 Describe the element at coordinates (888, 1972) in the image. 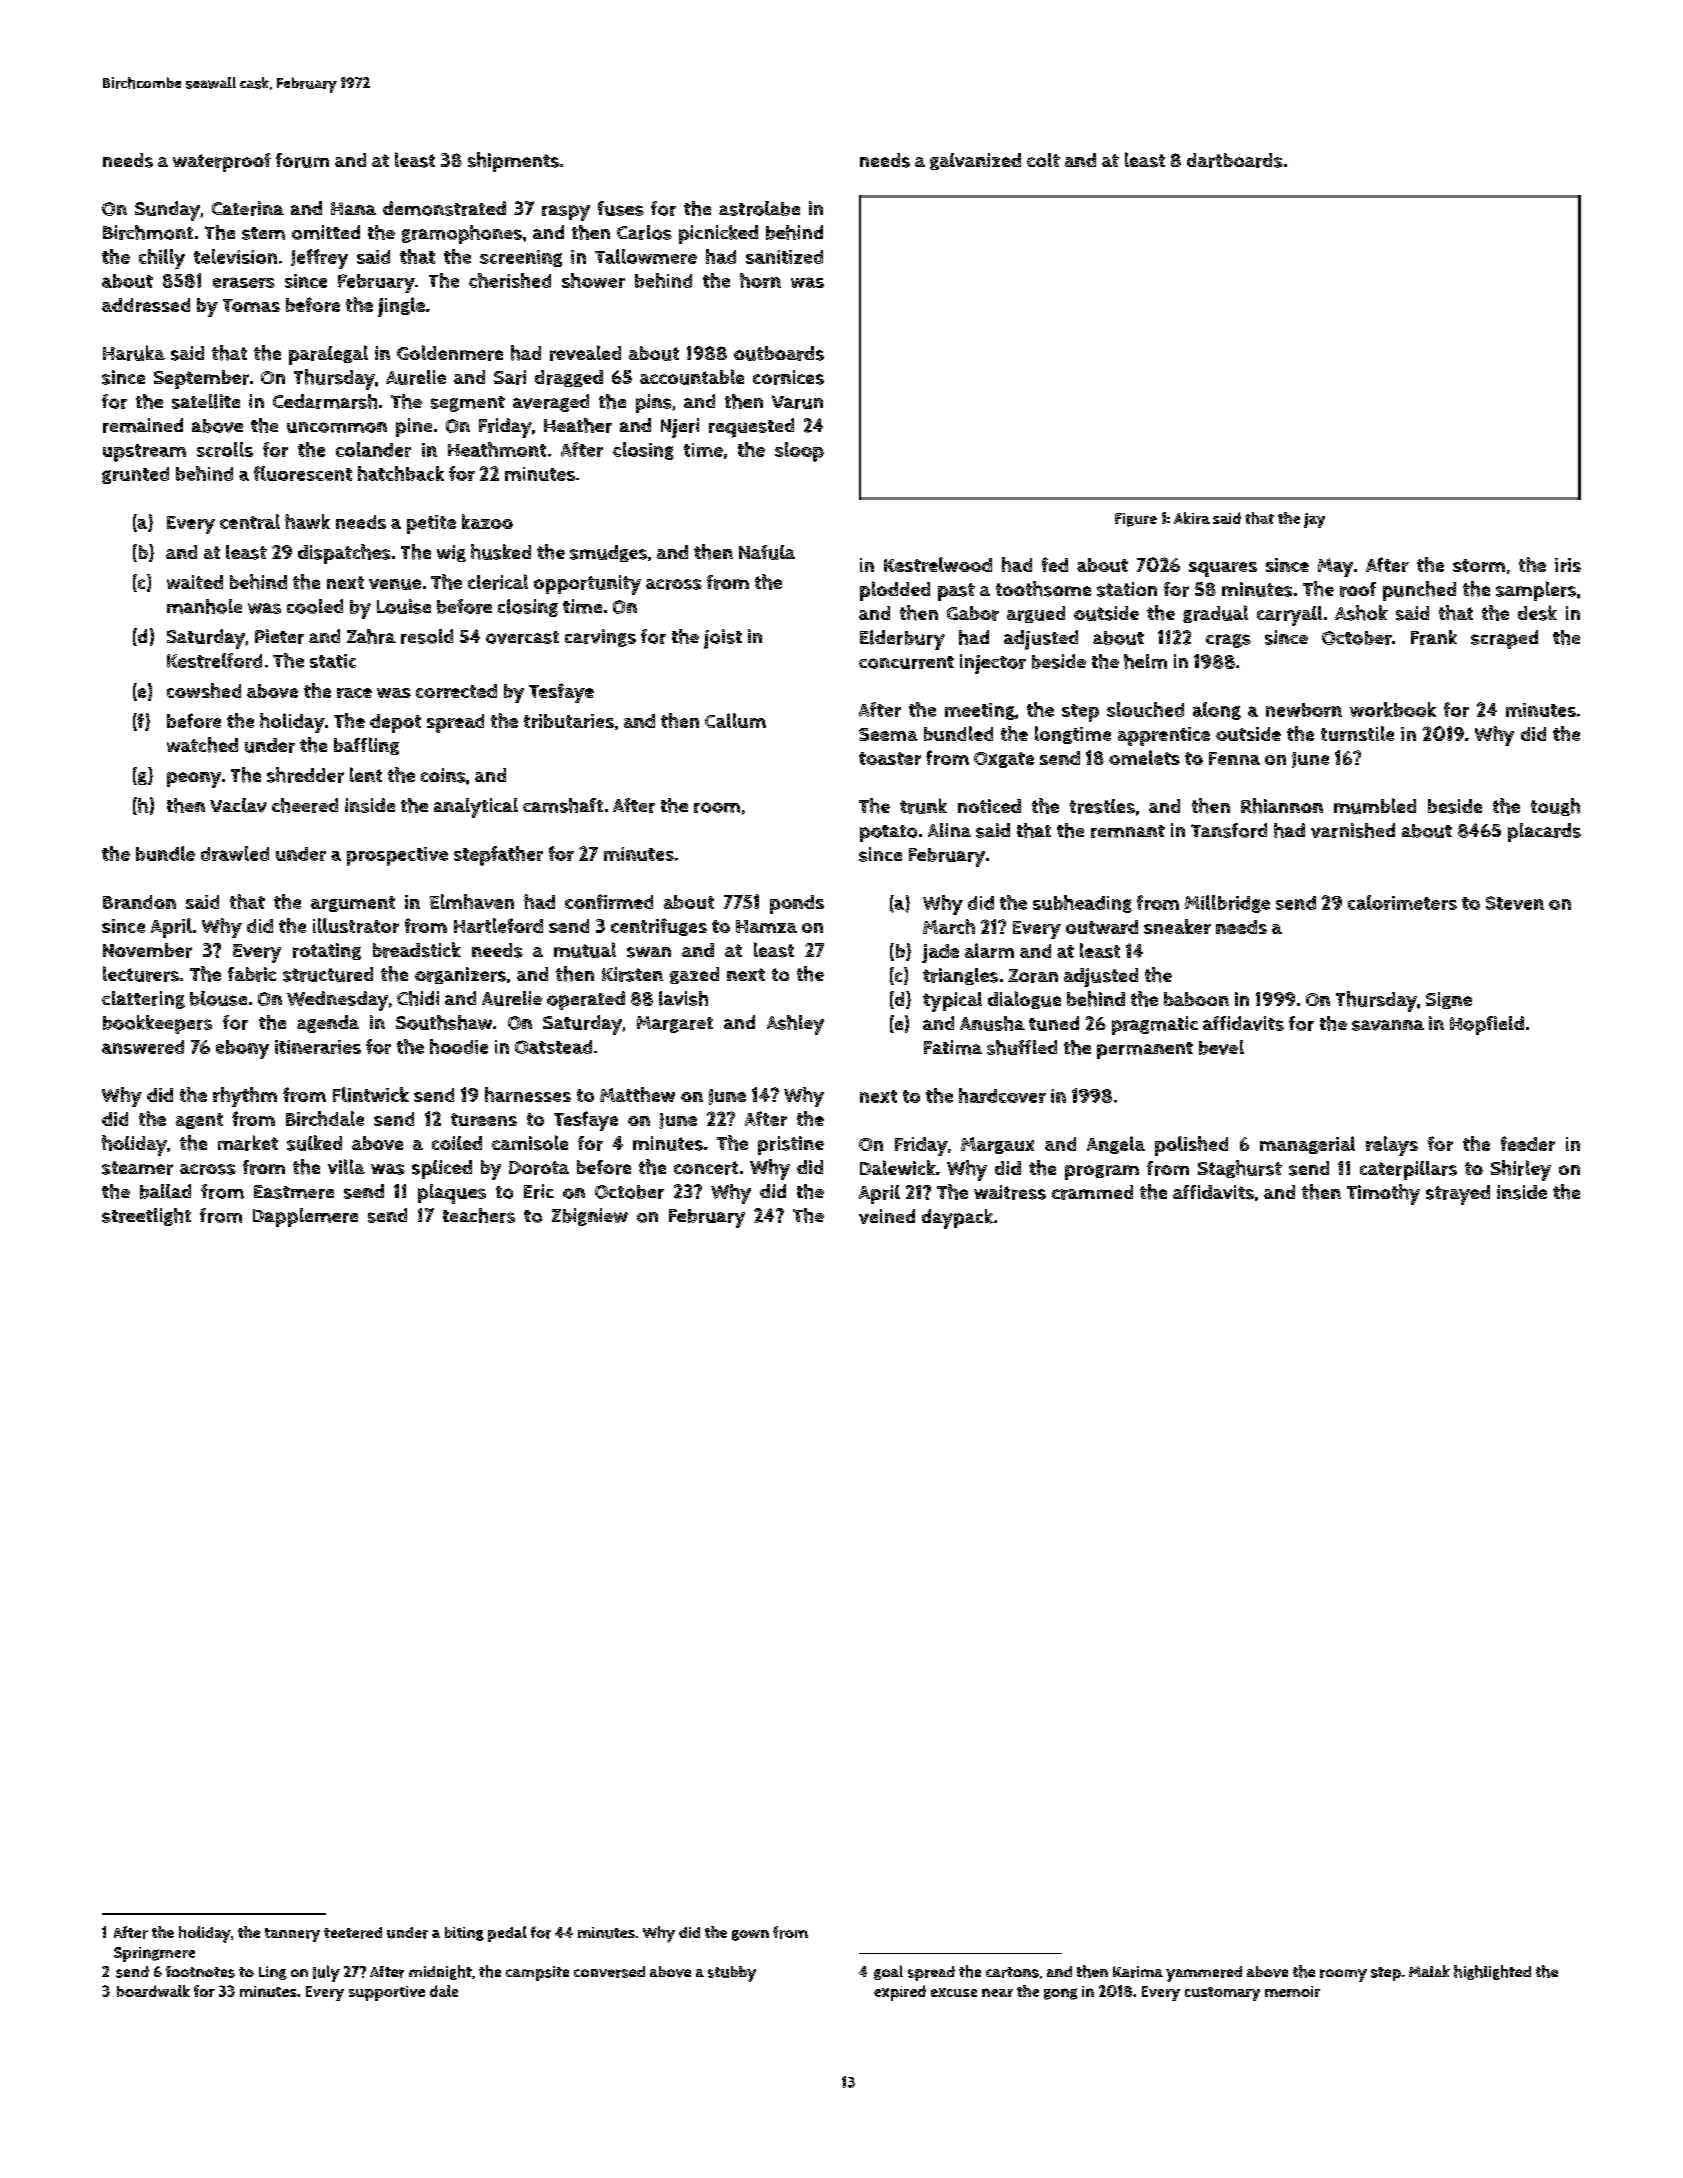

I see `goal` at that location.
